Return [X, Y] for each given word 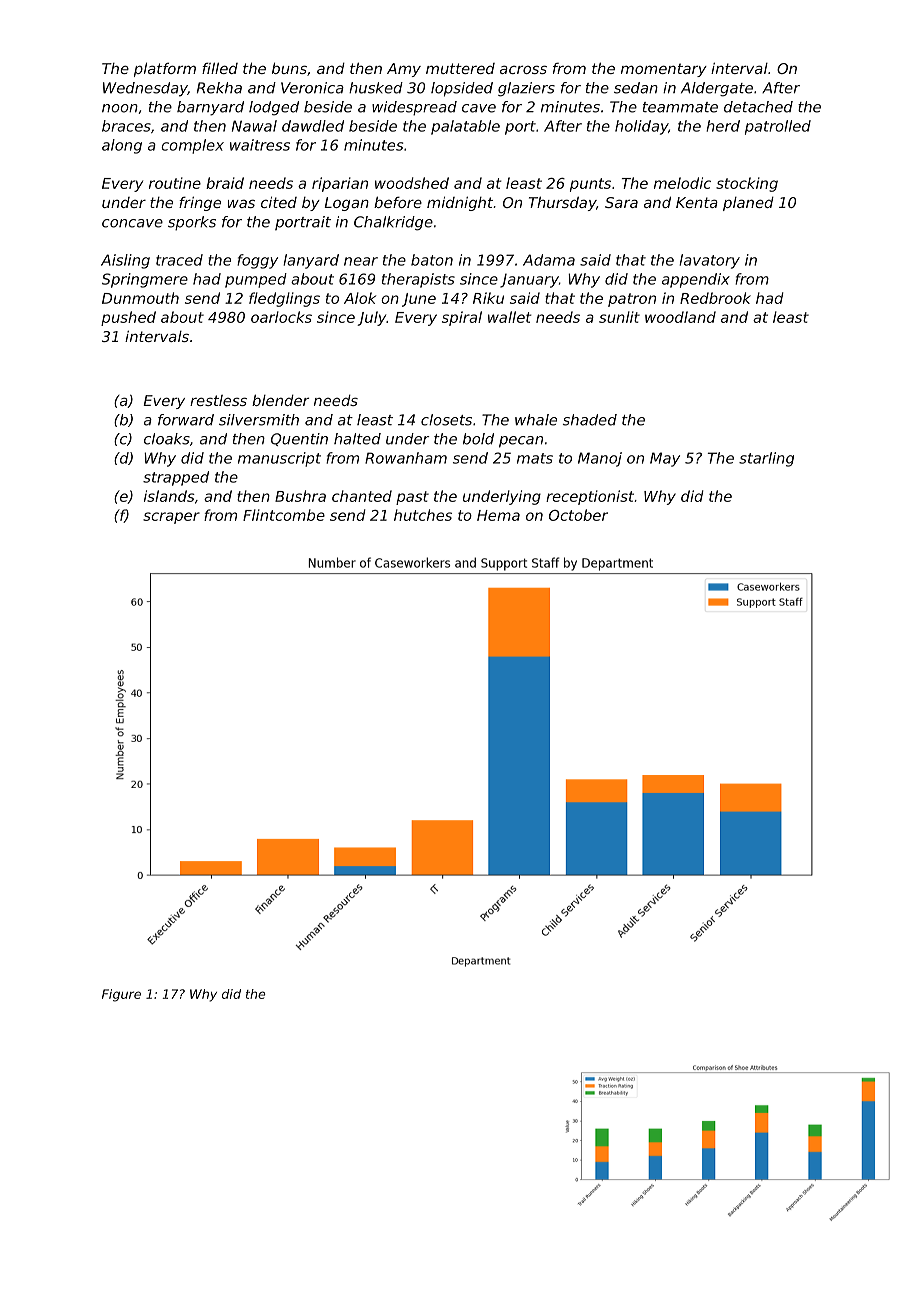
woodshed [412, 183]
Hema [498, 515]
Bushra [300, 496]
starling [766, 459]
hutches [423, 515]
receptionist [590, 497]
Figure [121, 995]
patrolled [778, 127]
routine [175, 183]
